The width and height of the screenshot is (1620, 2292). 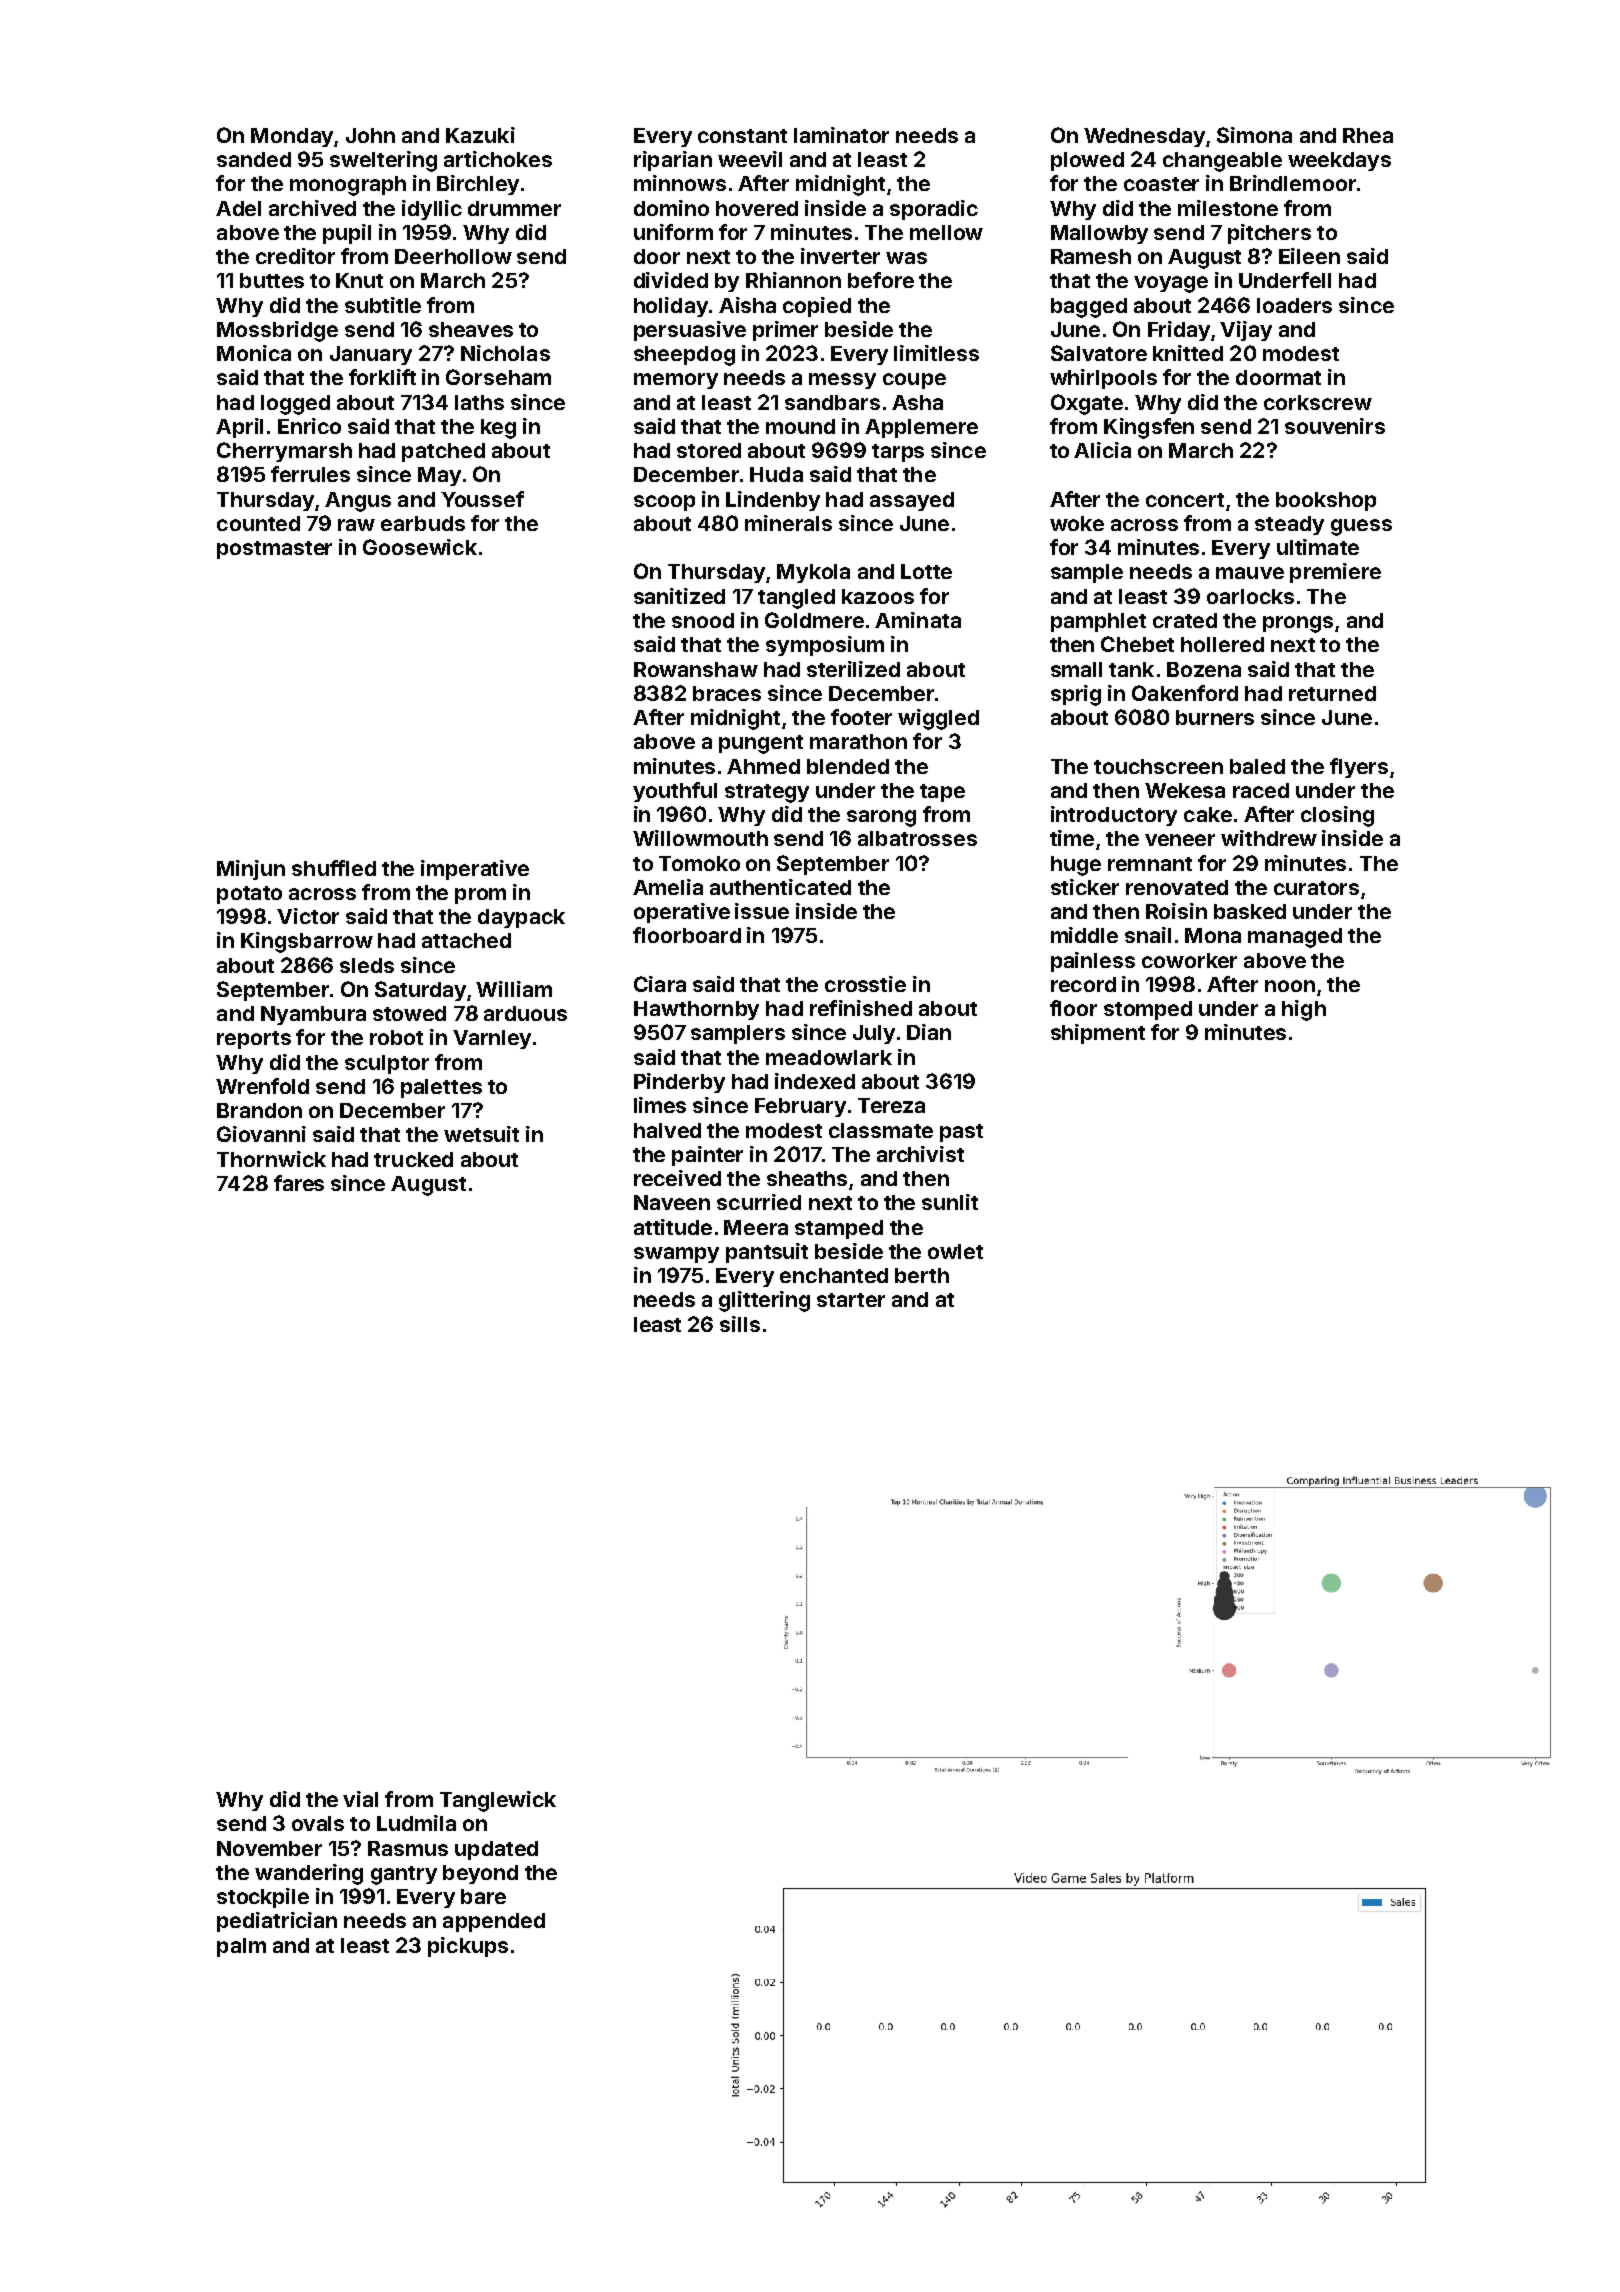 What do you see at coordinates (727, 693) in the screenshot?
I see `braces` at bounding box center [727, 693].
